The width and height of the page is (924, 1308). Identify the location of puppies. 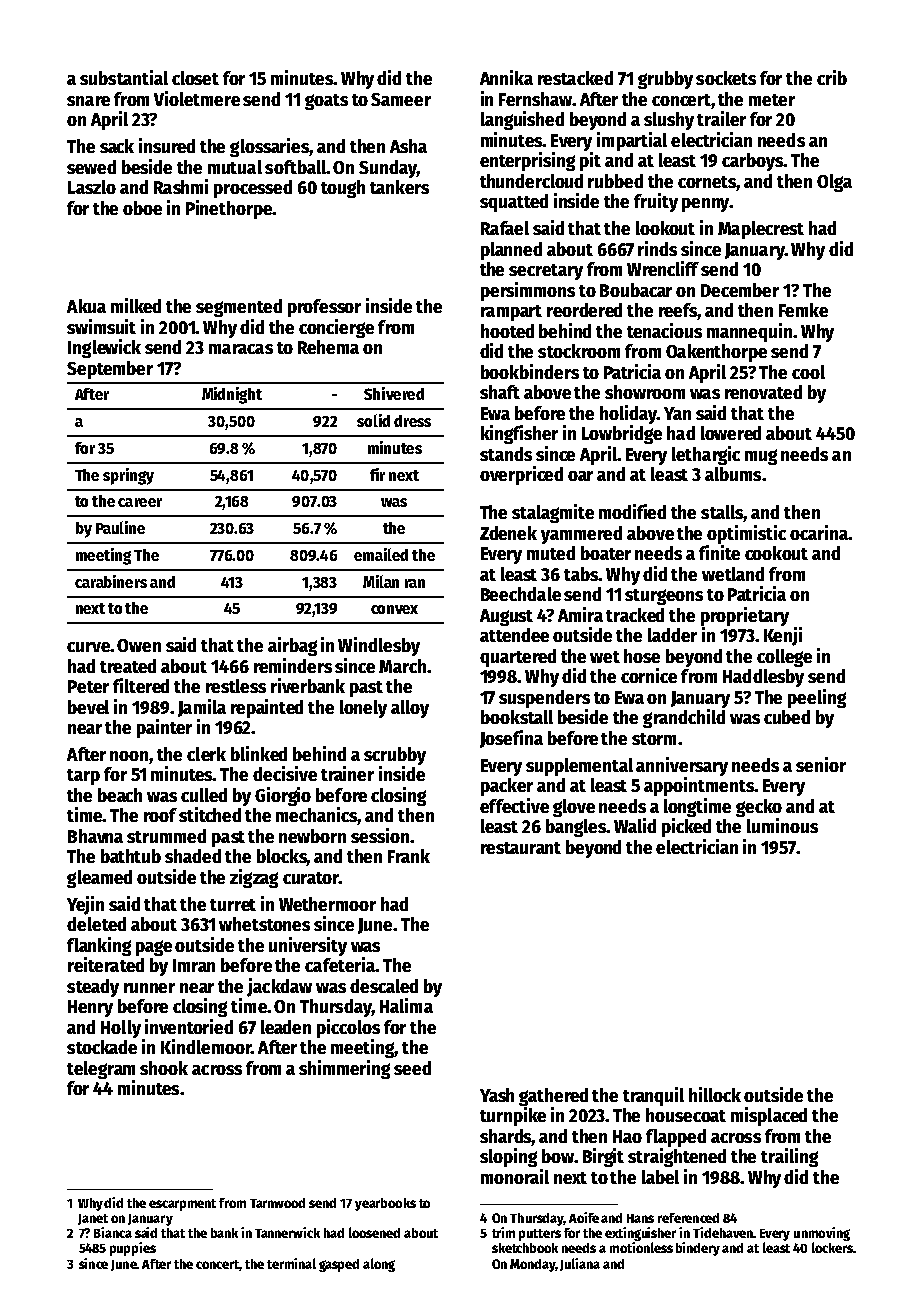
(133, 1249).
